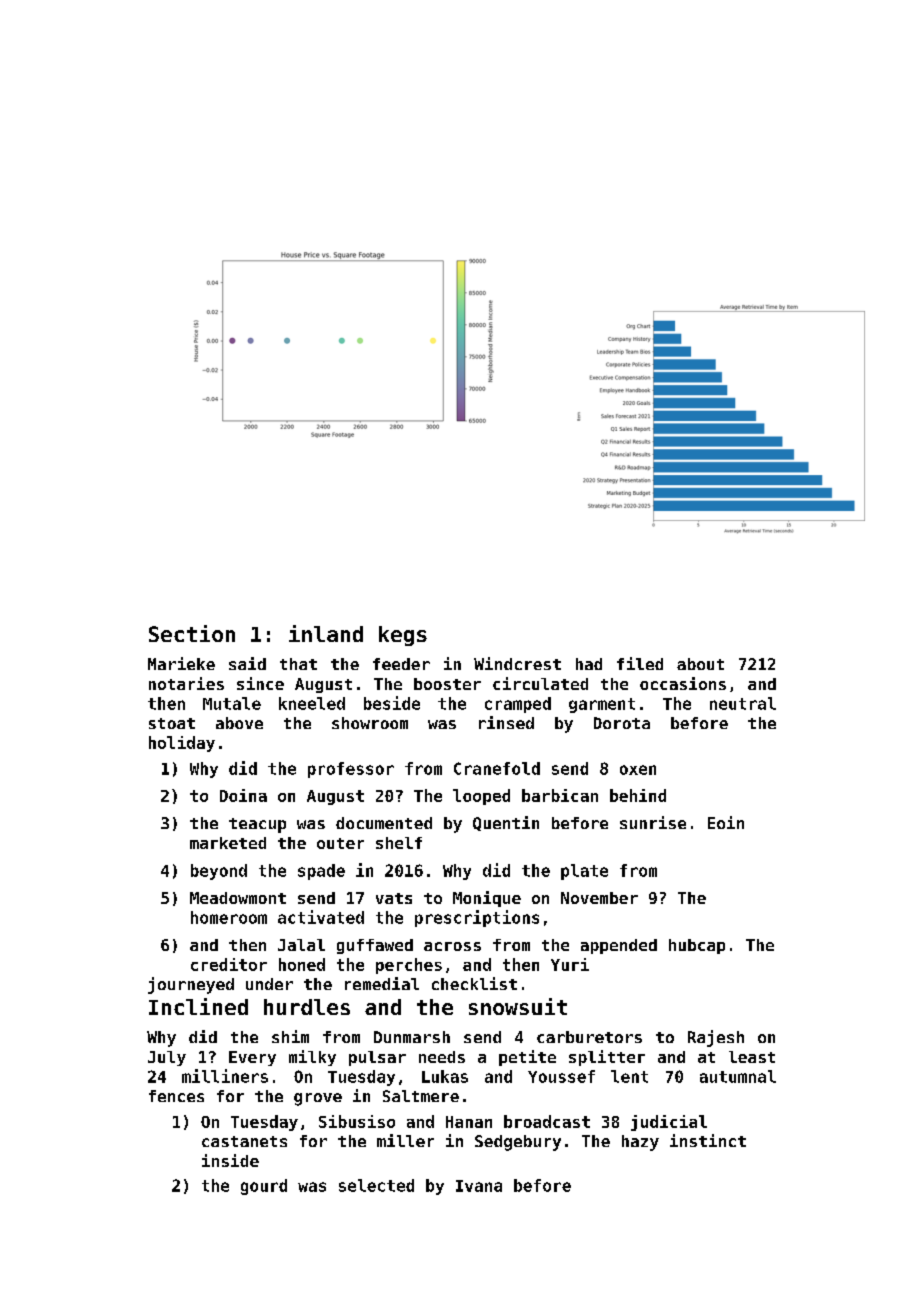  Describe the element at coordinates (384, 823) in the page. I see `documented` at that location.
